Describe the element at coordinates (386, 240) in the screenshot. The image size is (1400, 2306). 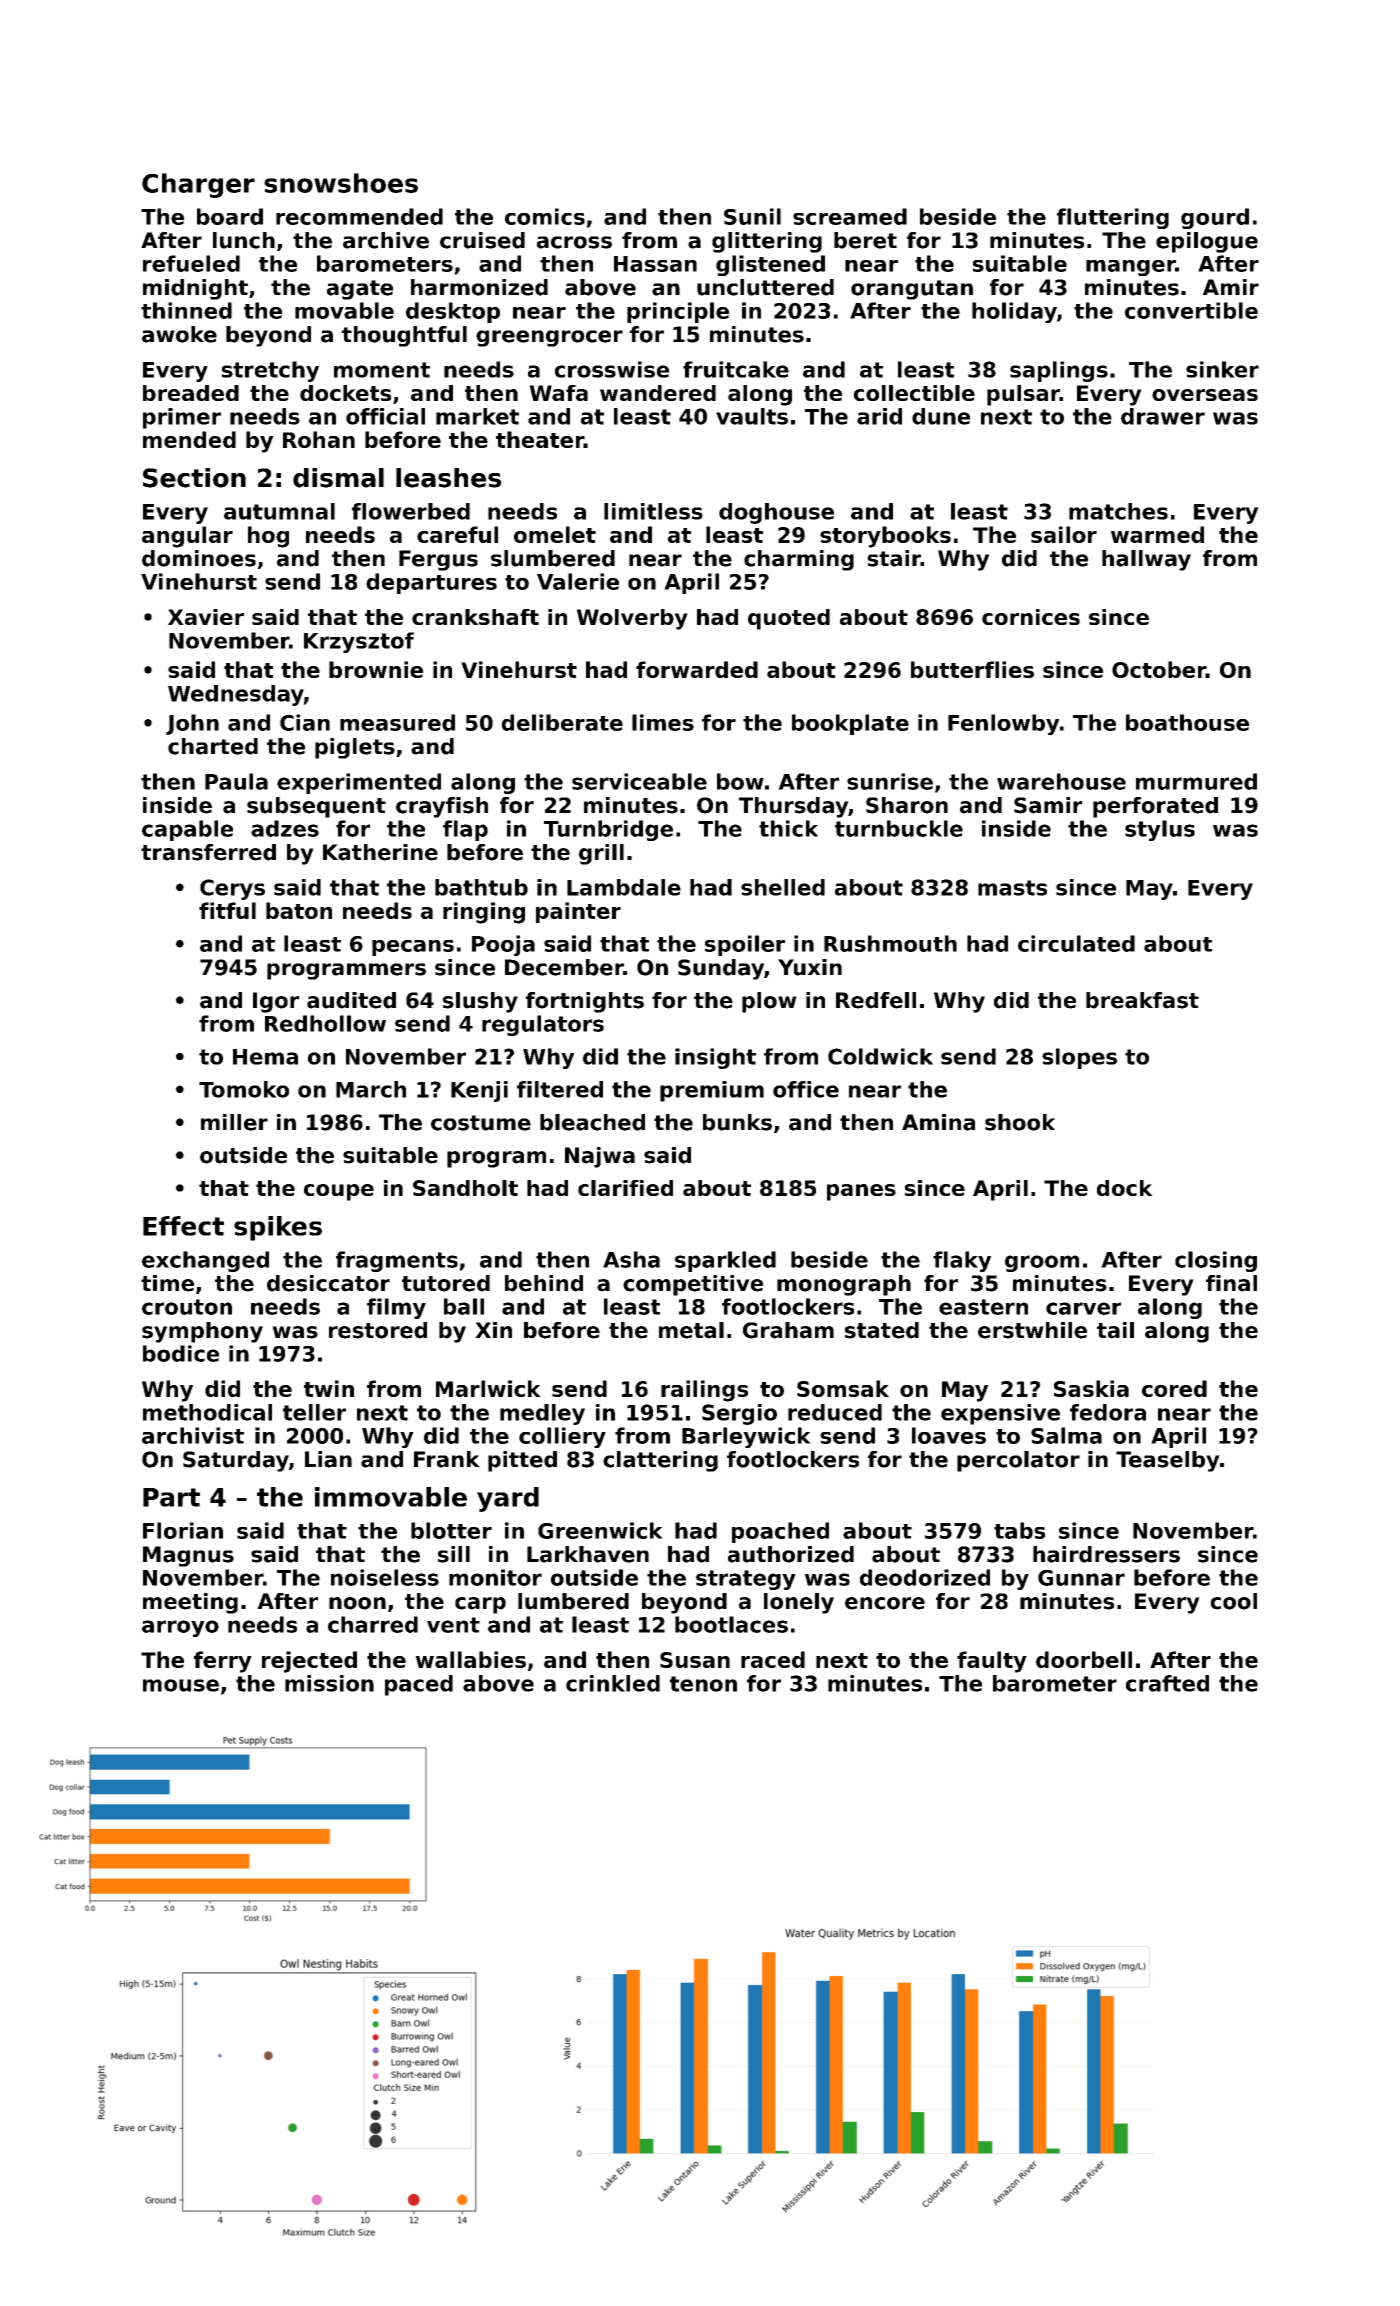
I see `archive` at that location.
